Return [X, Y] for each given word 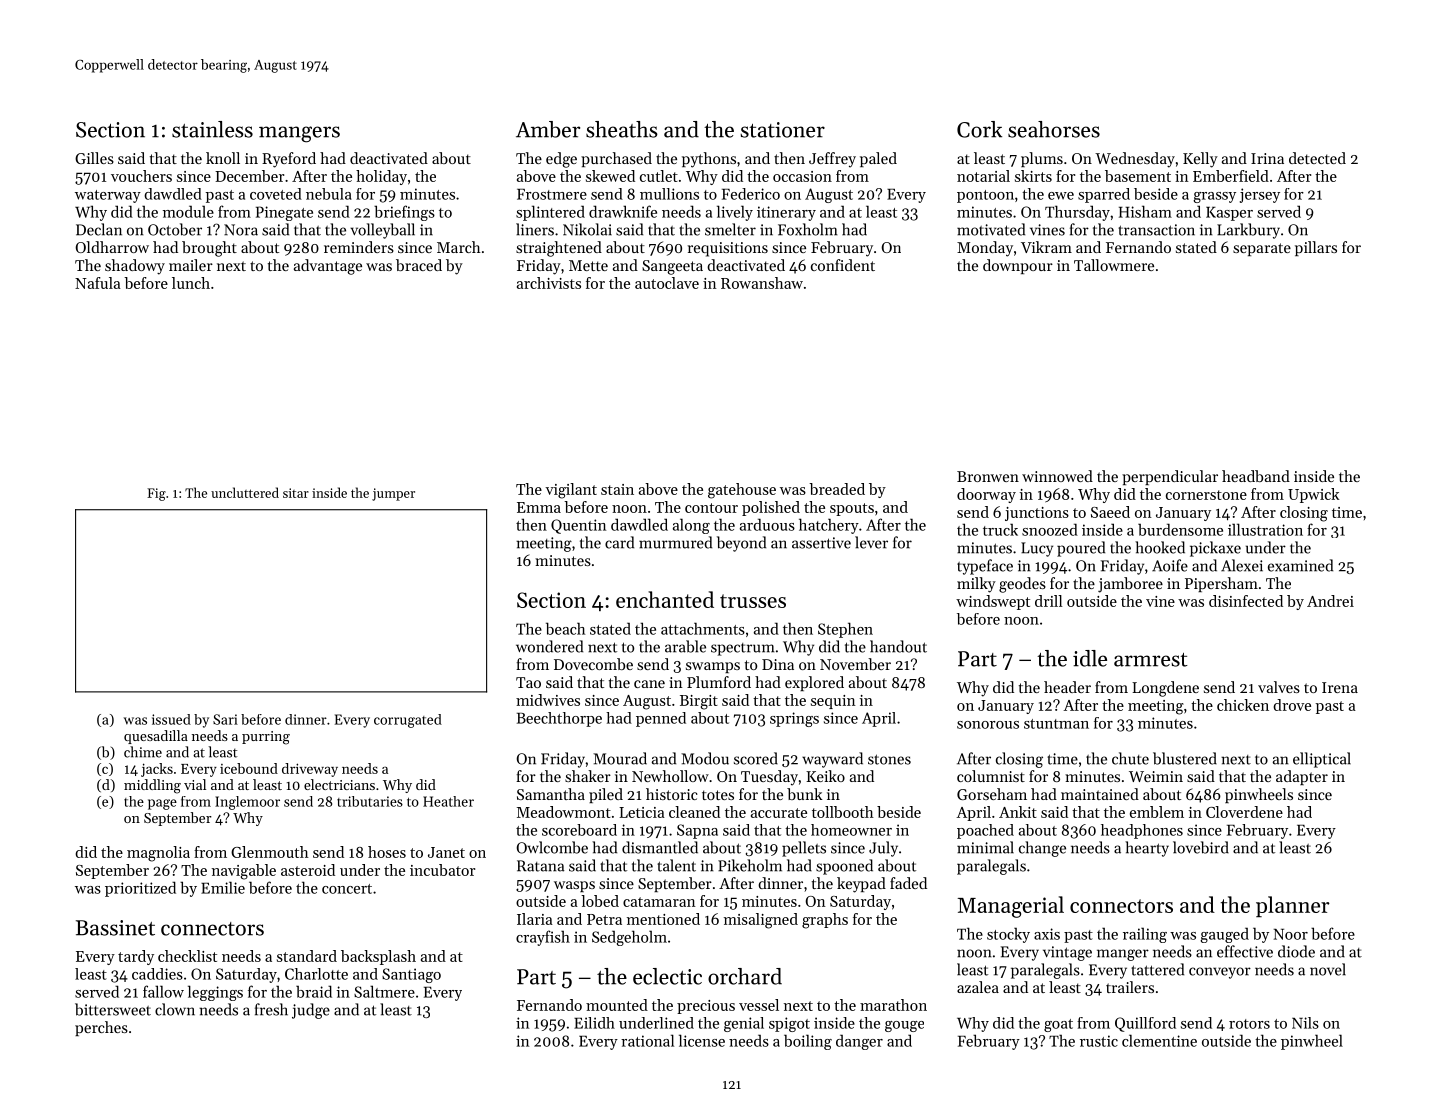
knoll [223, 158]
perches [101, 1028]
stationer [782, 130]
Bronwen [988, 476]
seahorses [1054, 129]
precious [706, 1007]
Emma [539, 507]
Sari [225, 719]
